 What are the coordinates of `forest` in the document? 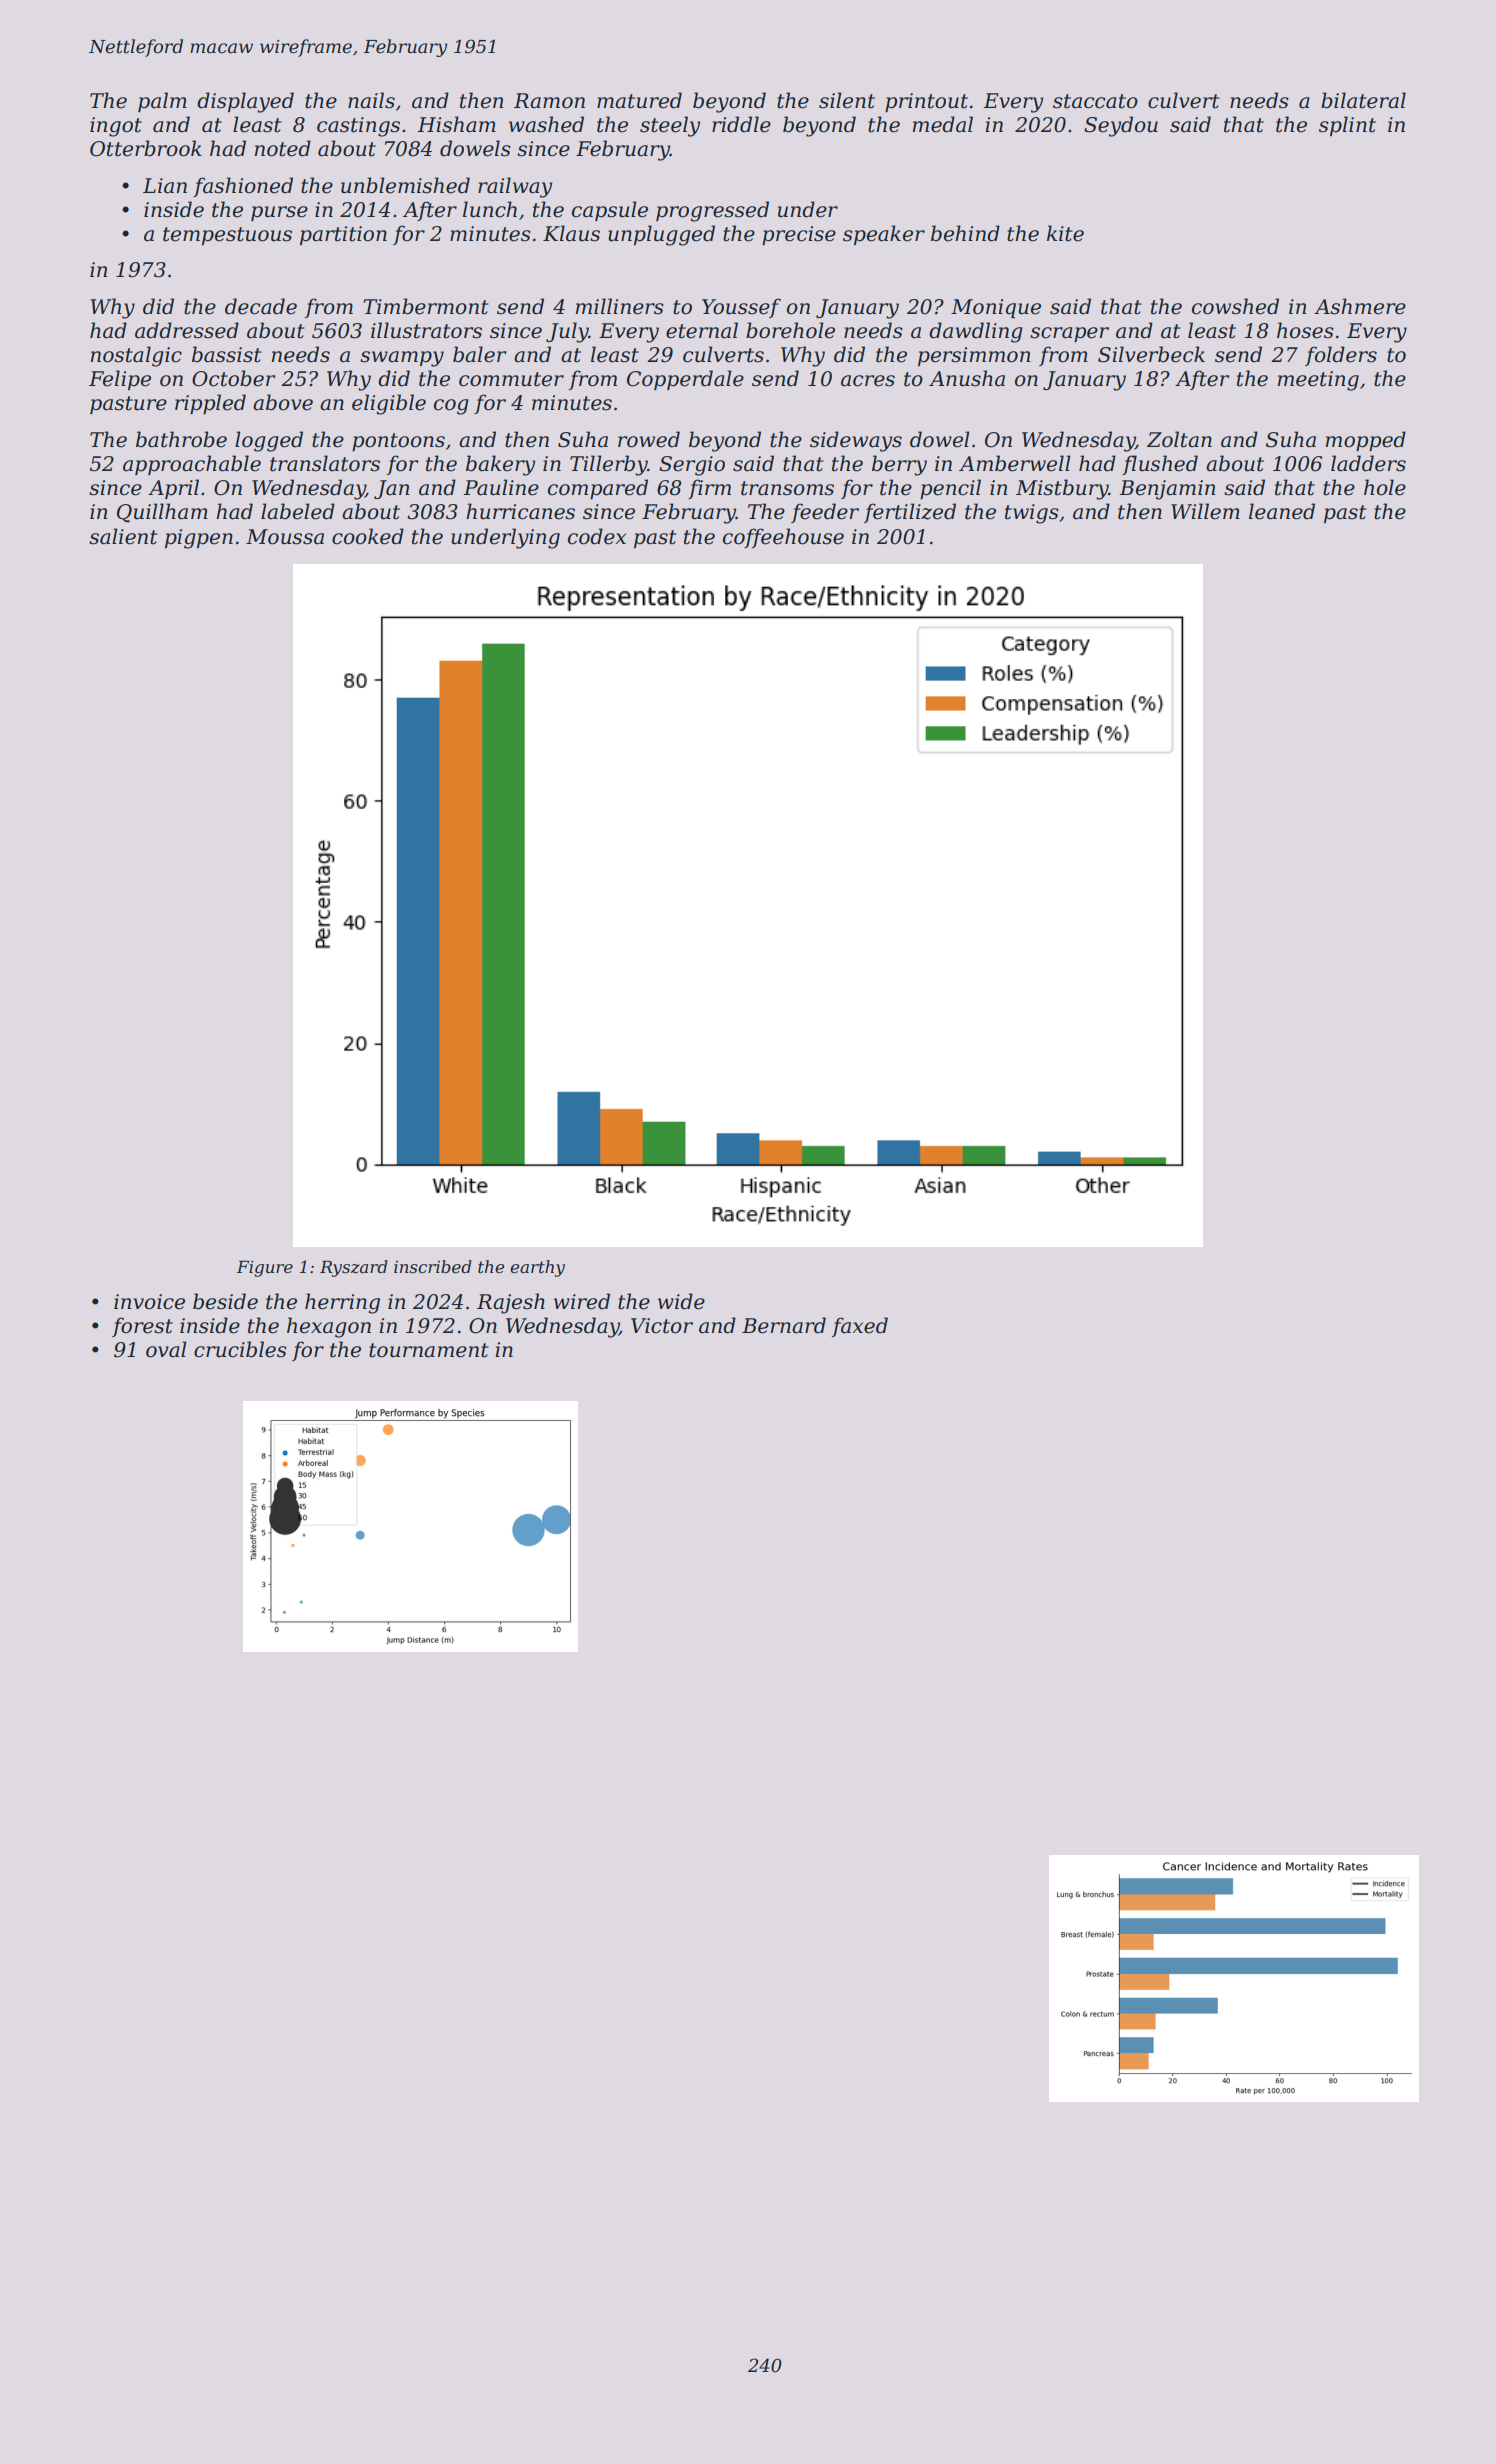 It's located at (142, 1327).
